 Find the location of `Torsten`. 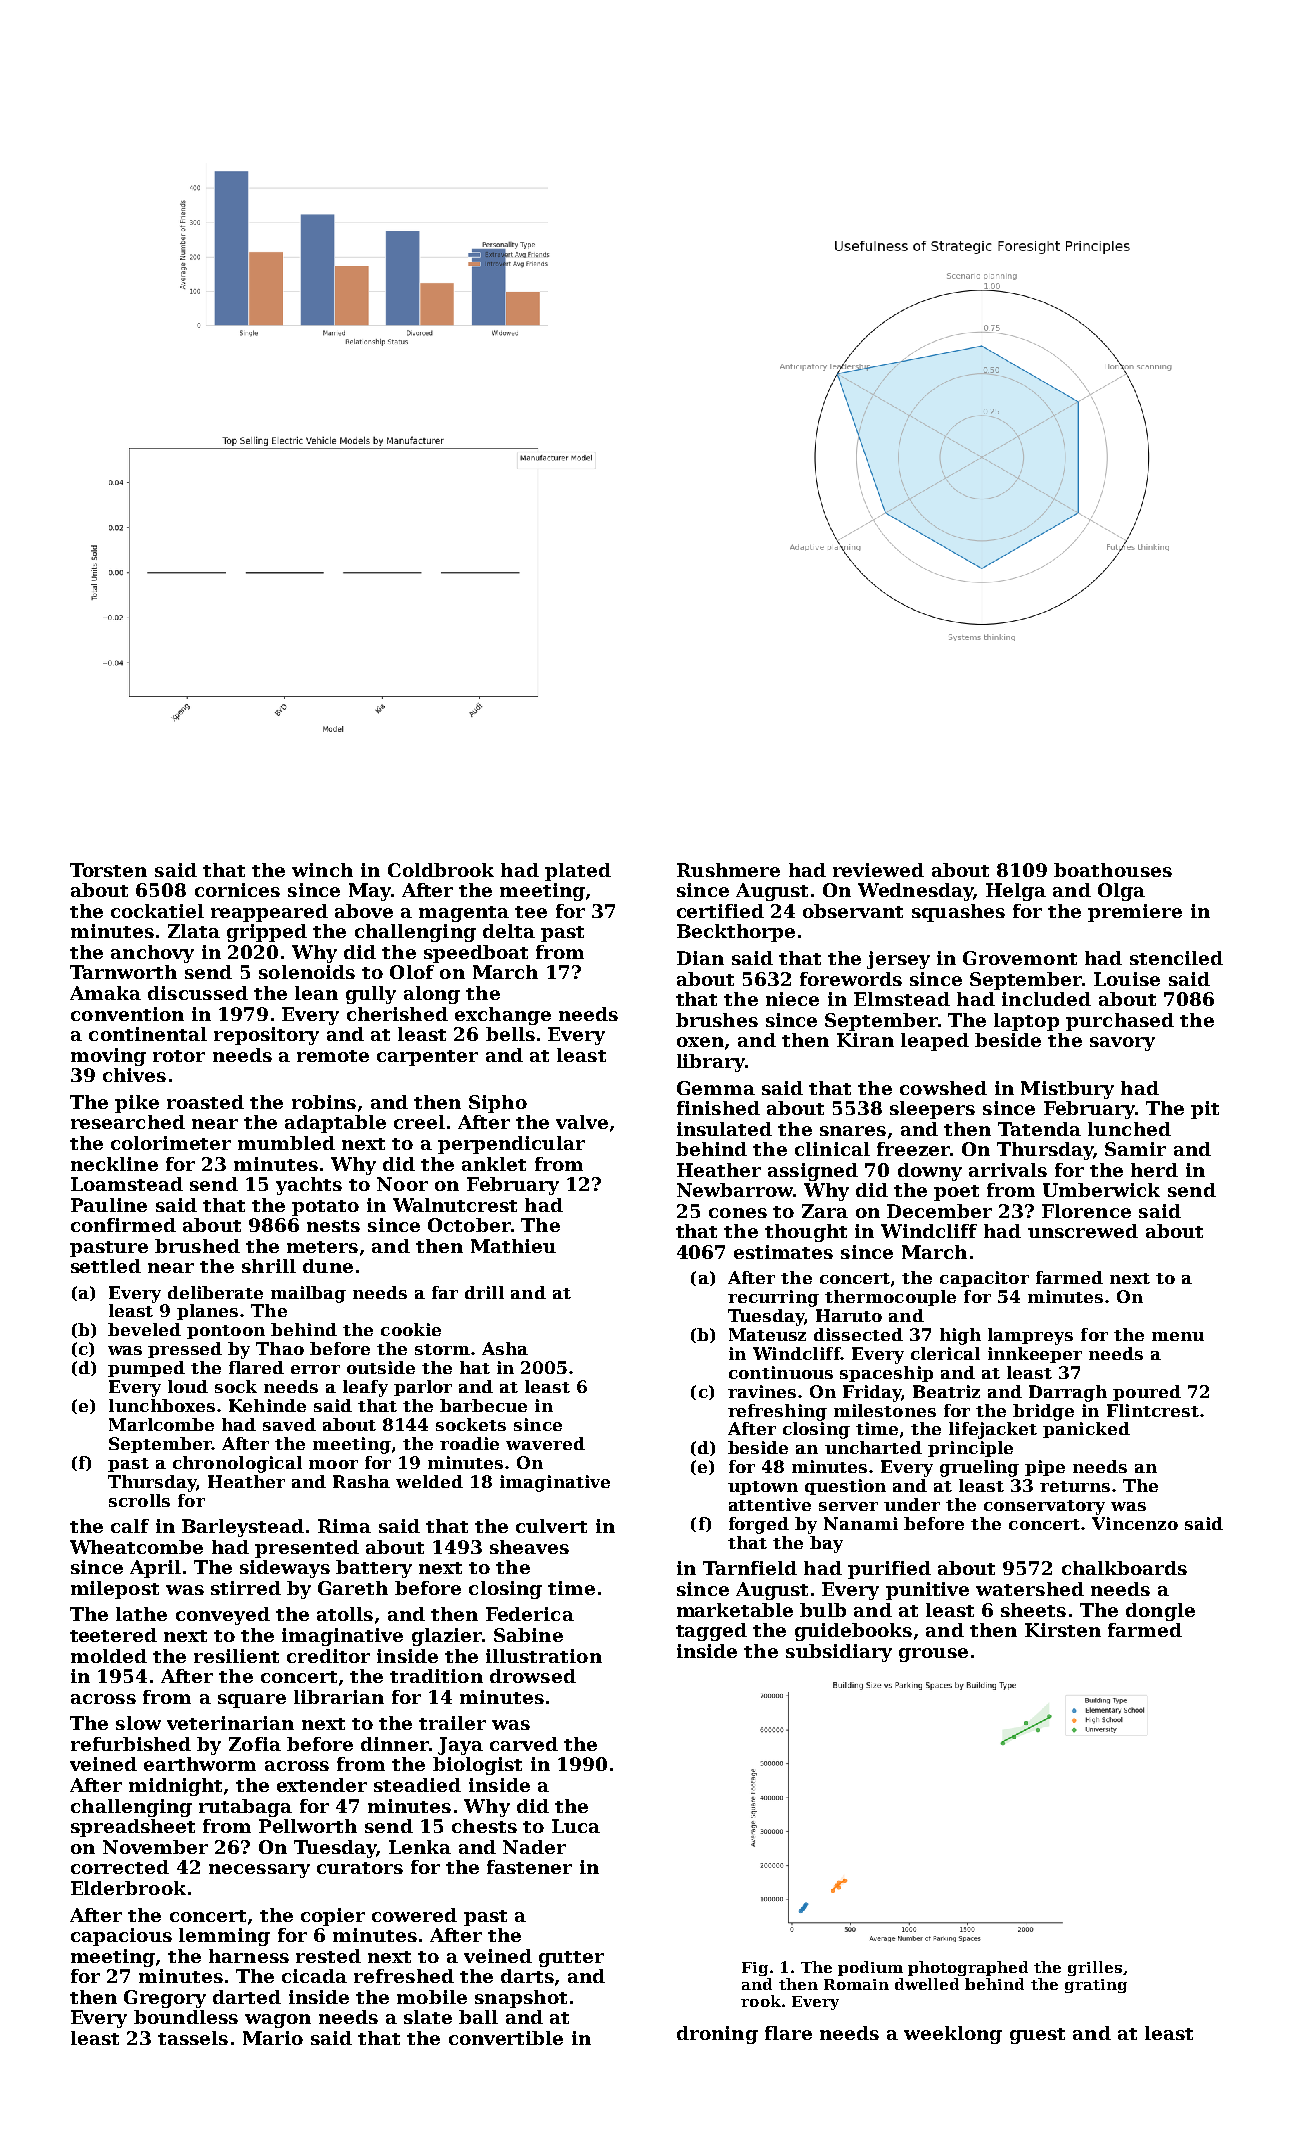

Torsten is located at coordinates (108, 870).
